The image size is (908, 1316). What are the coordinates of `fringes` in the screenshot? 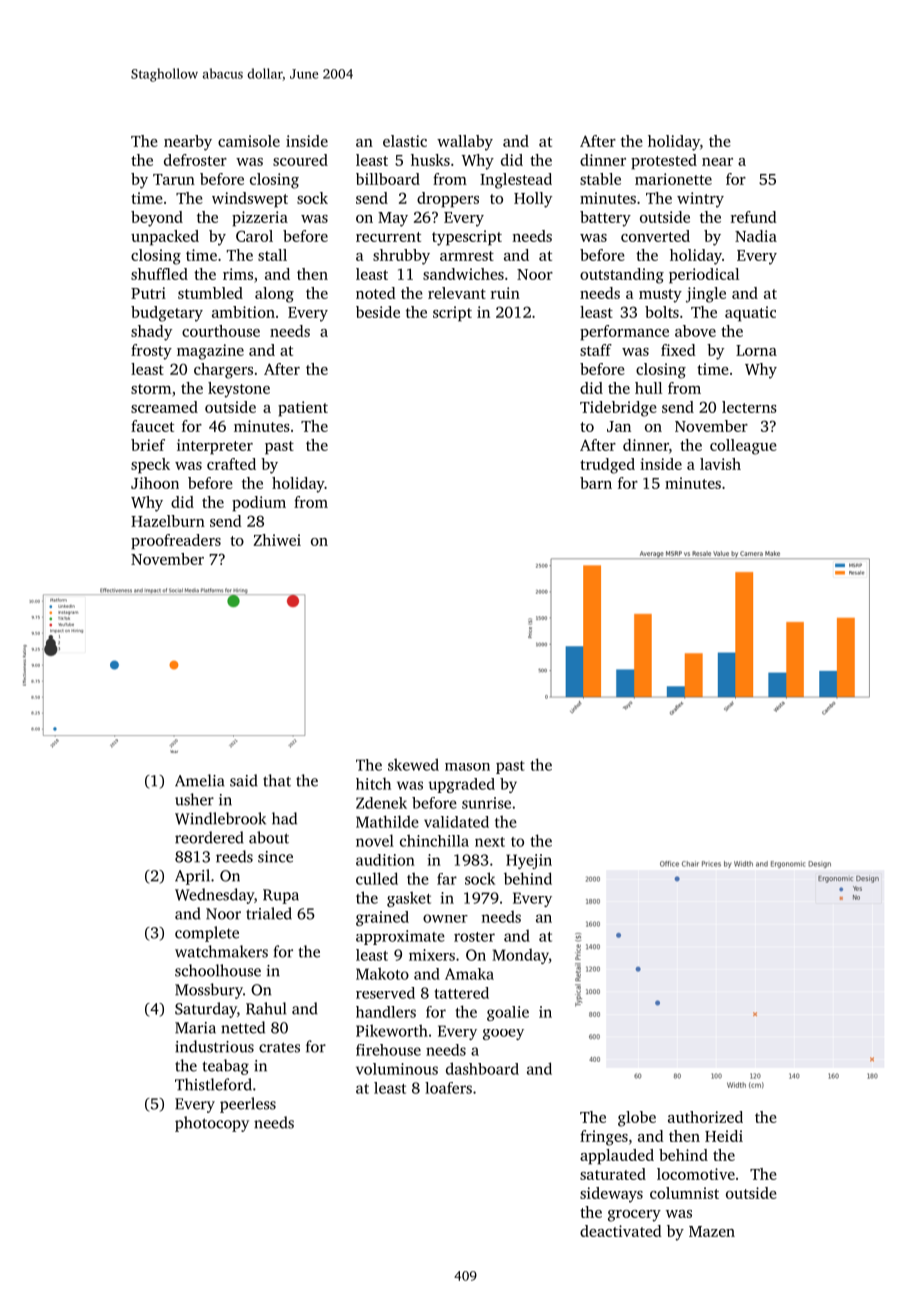 It's located at (604, 1138).
